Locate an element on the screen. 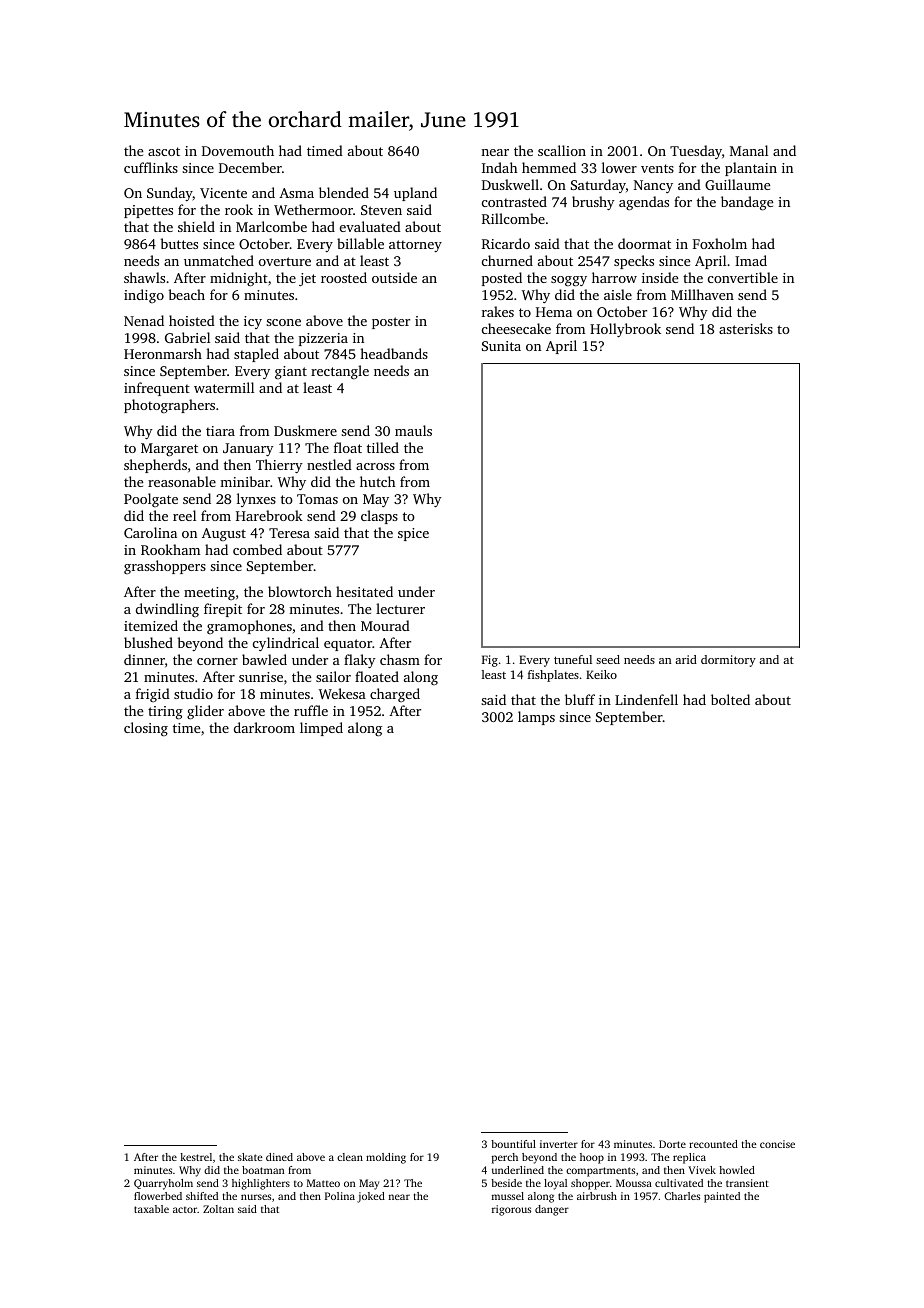 Image resolution: width=924 pixels, height=1308 pixels. limped is located at coordinates (321, 729).
